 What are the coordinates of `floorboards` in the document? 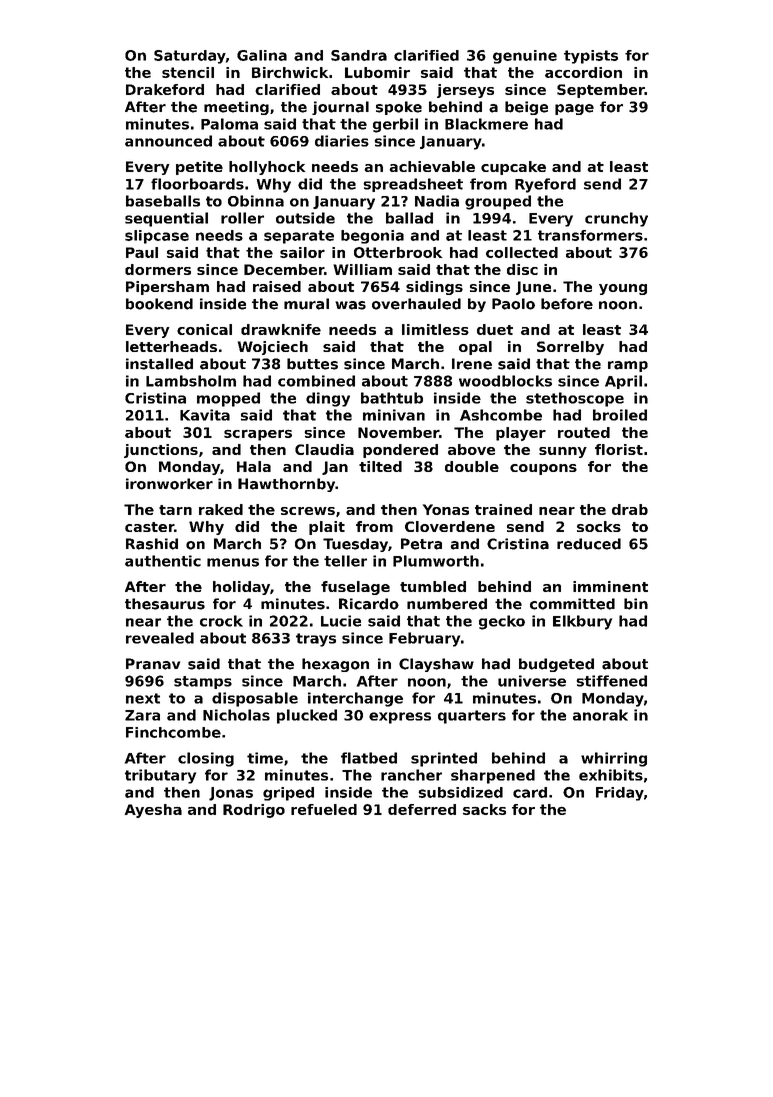 It's located at (197, 184).
